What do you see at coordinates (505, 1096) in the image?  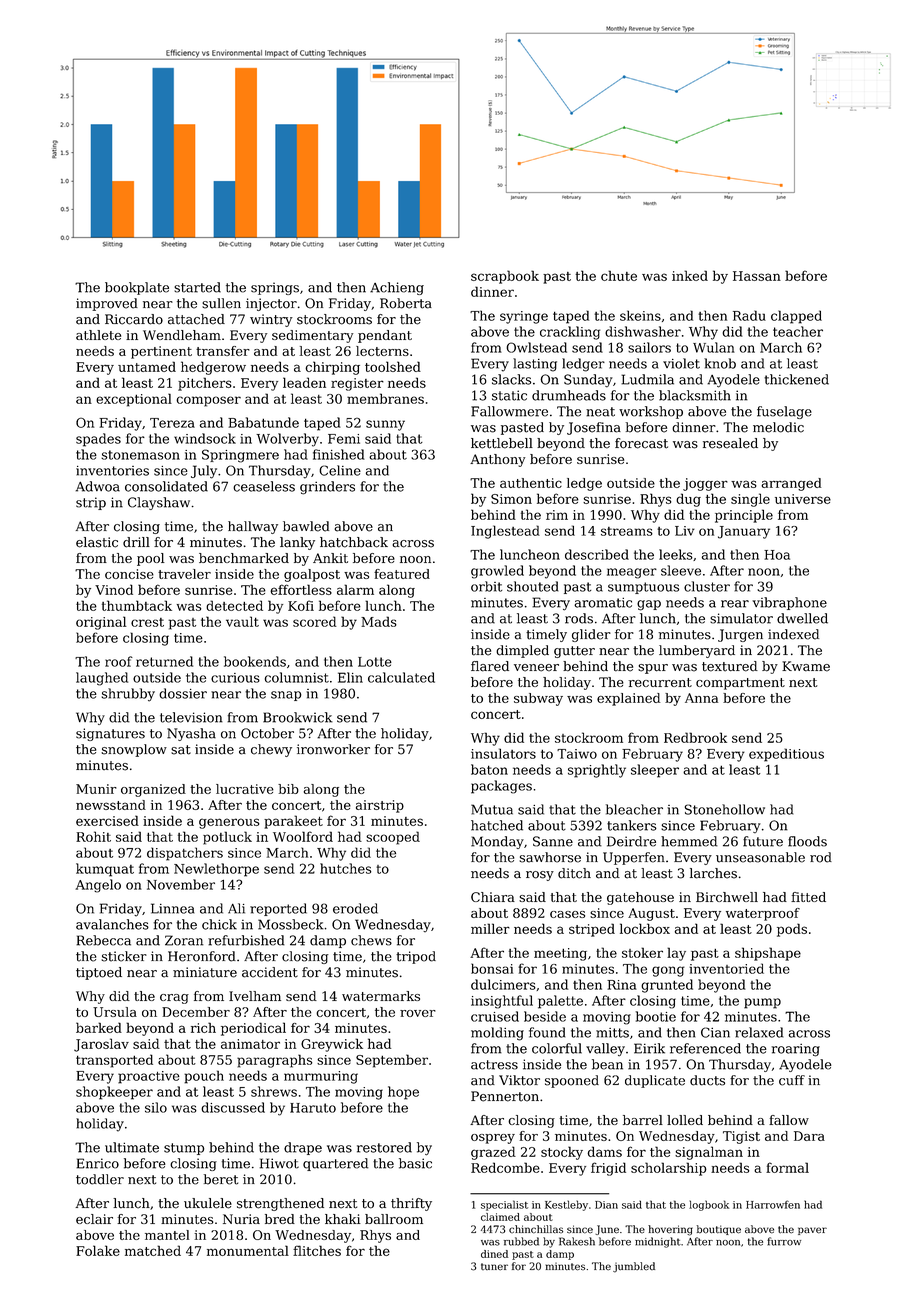 I see `Pennerton` at bounding box center [505, 1096].
